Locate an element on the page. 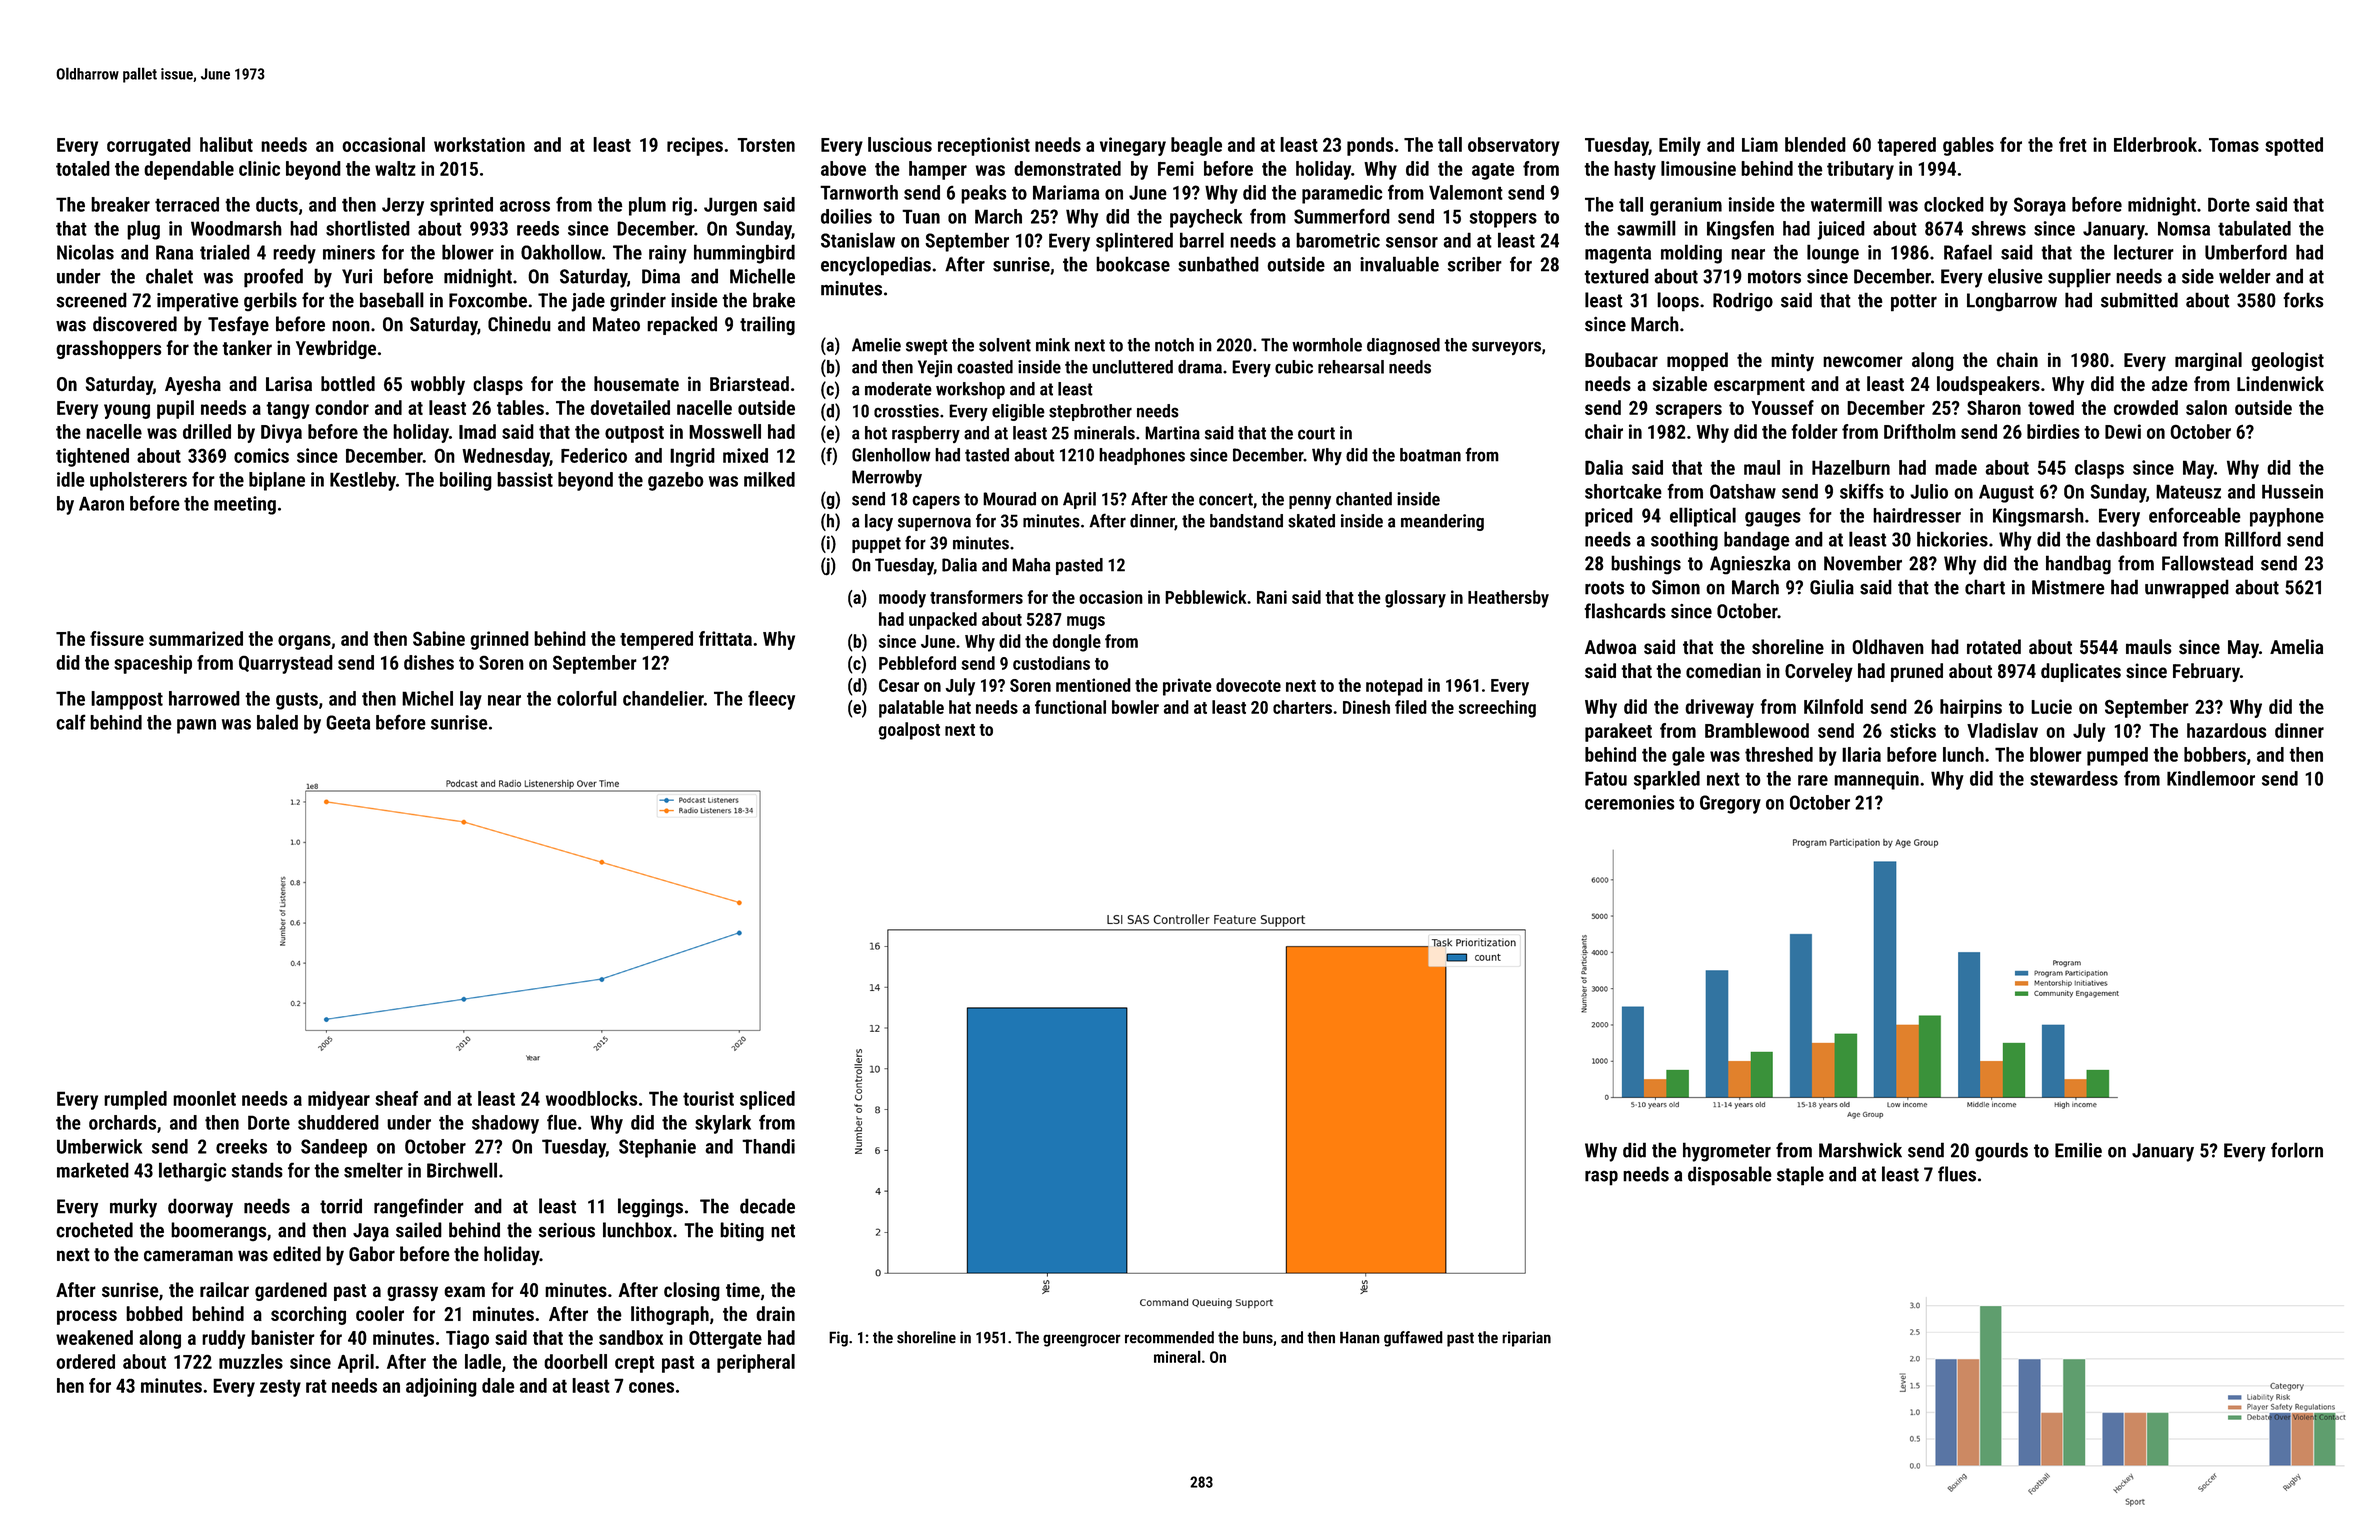 Image resolution: width=2380 pixels, height=1540 pixels. outpost is located at coordinates (634, 434).
